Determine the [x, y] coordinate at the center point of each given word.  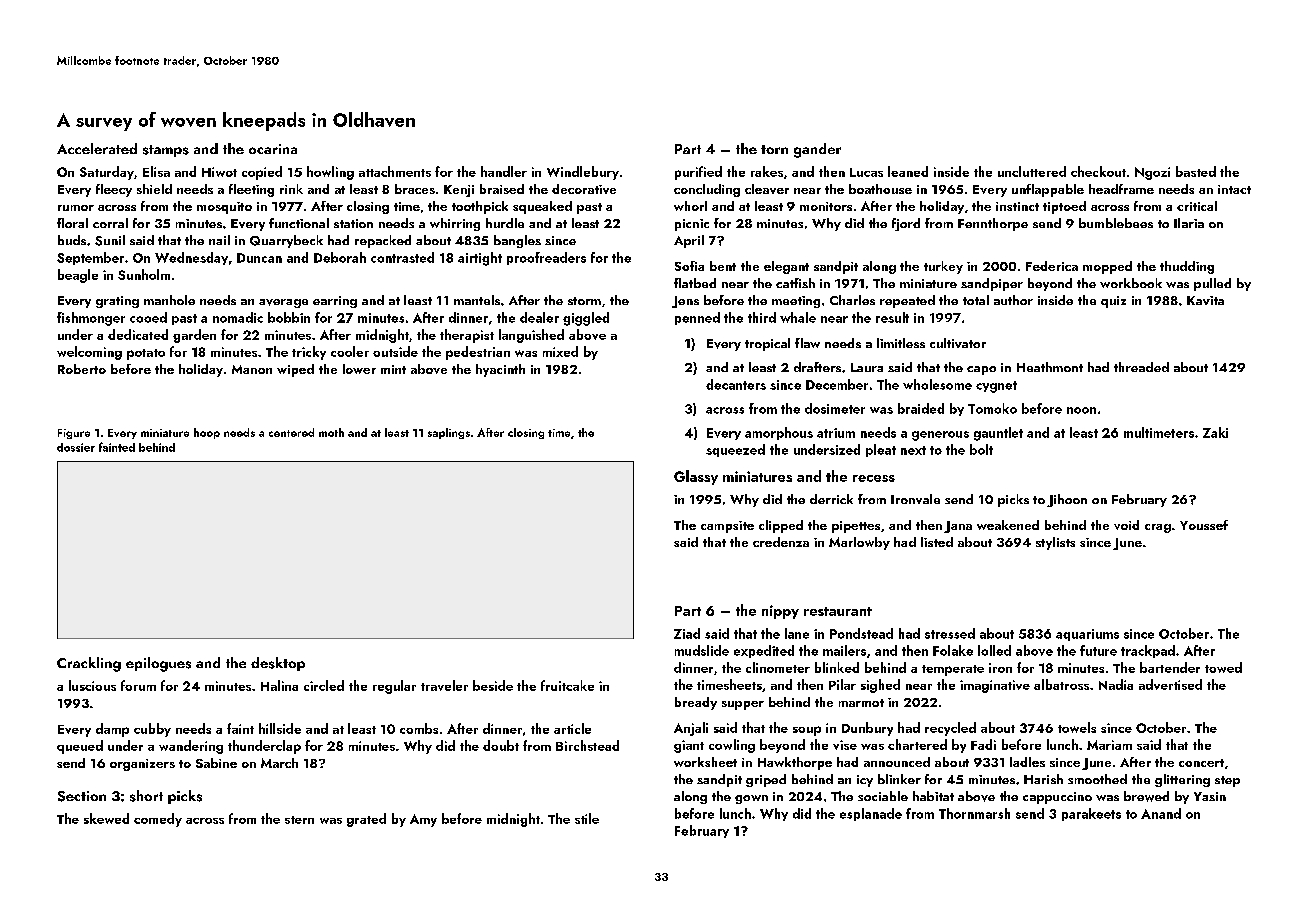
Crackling [89, 664]
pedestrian [478, 353]
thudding [1187, 267]
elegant [786, 267]
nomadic [238, 317]
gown [751, 799]
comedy [158, 820]
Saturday [107, 173]
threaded [1141, 367]
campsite [727, 527]
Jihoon [1067, 500]
